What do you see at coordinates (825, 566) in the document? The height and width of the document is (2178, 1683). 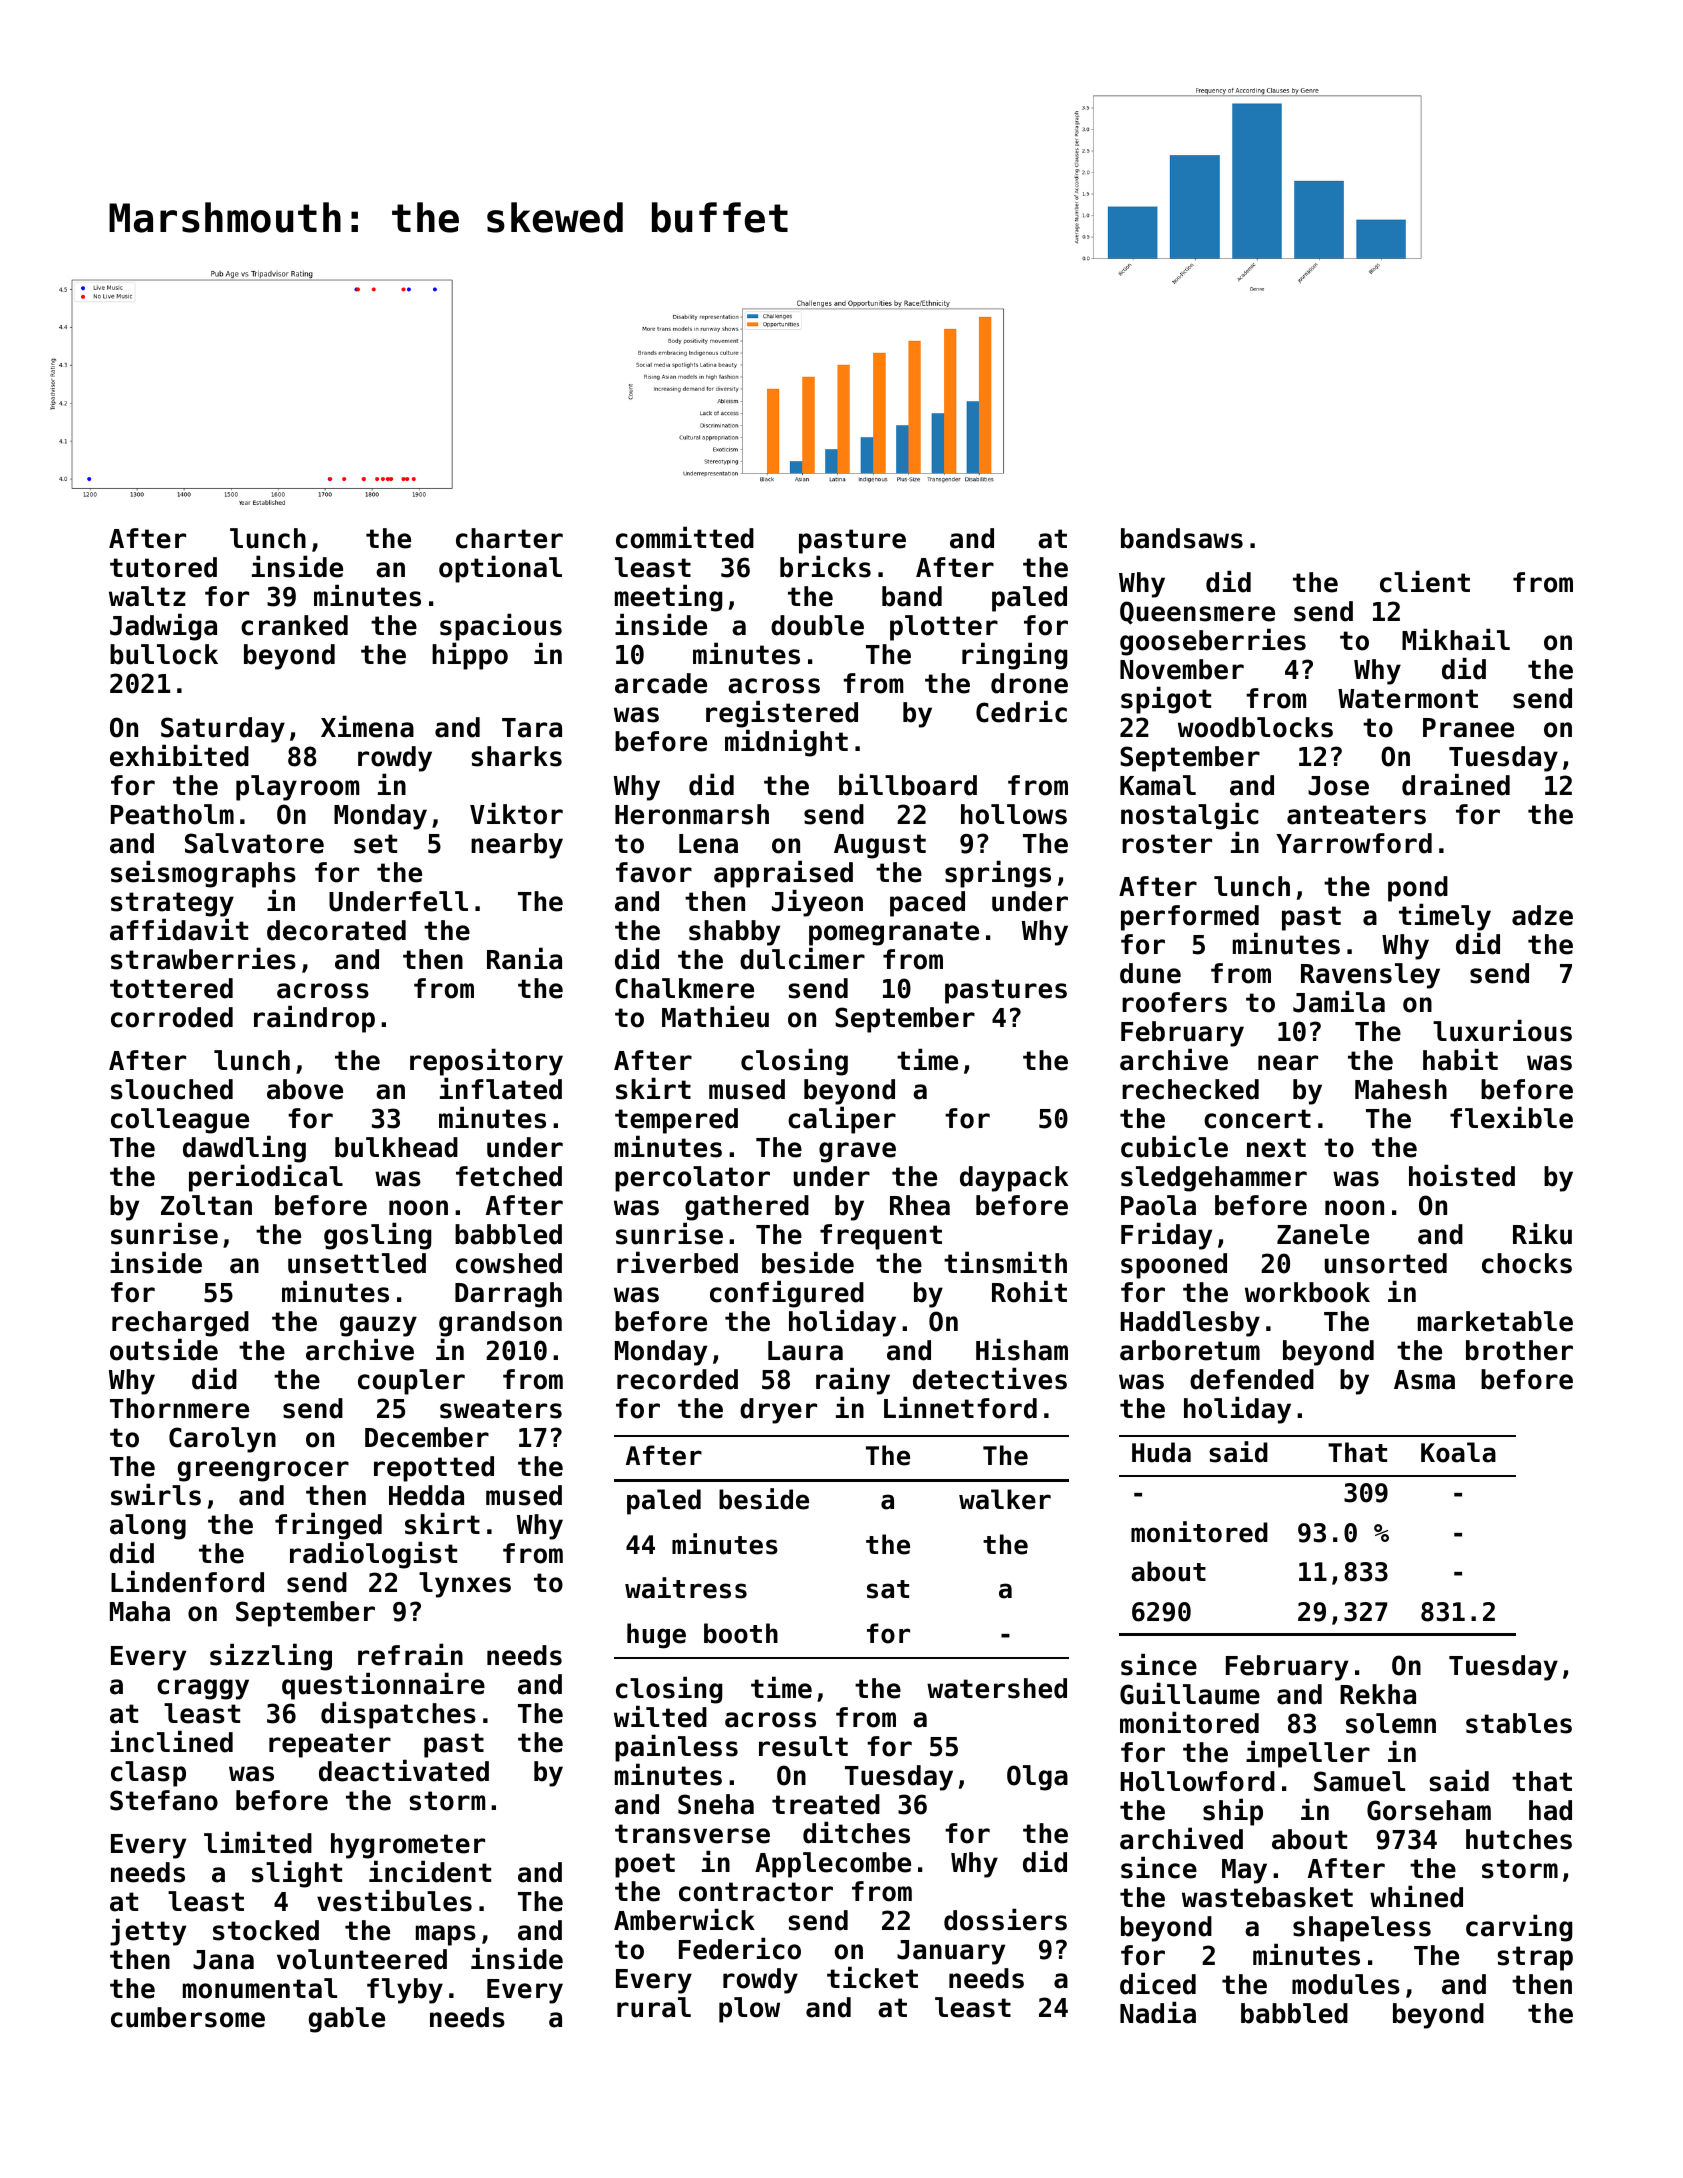 I see `bricks` at bounding box center [825, 566].
